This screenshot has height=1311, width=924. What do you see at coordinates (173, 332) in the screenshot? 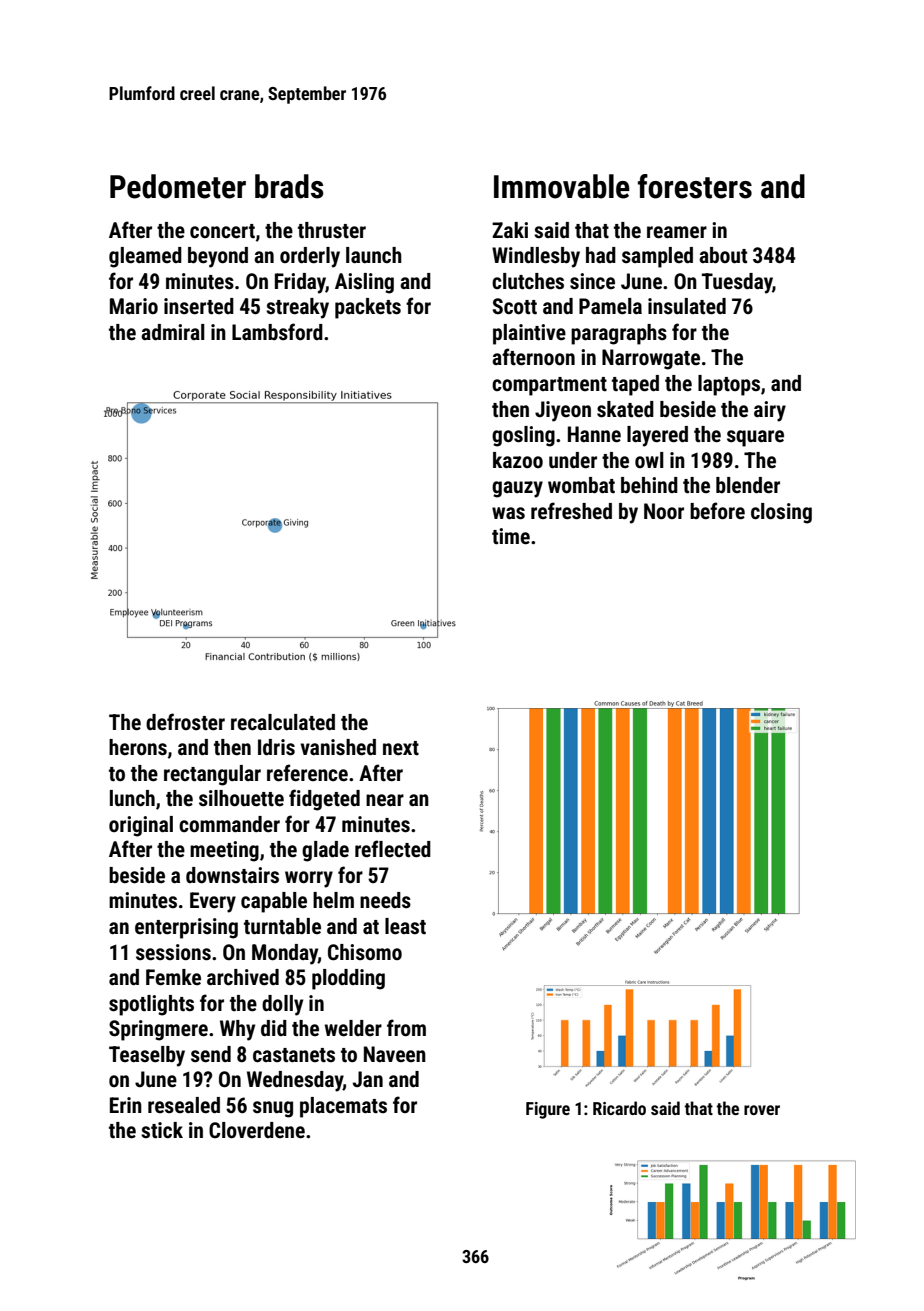
I see `admiral` at bounding box center [173, 332].
